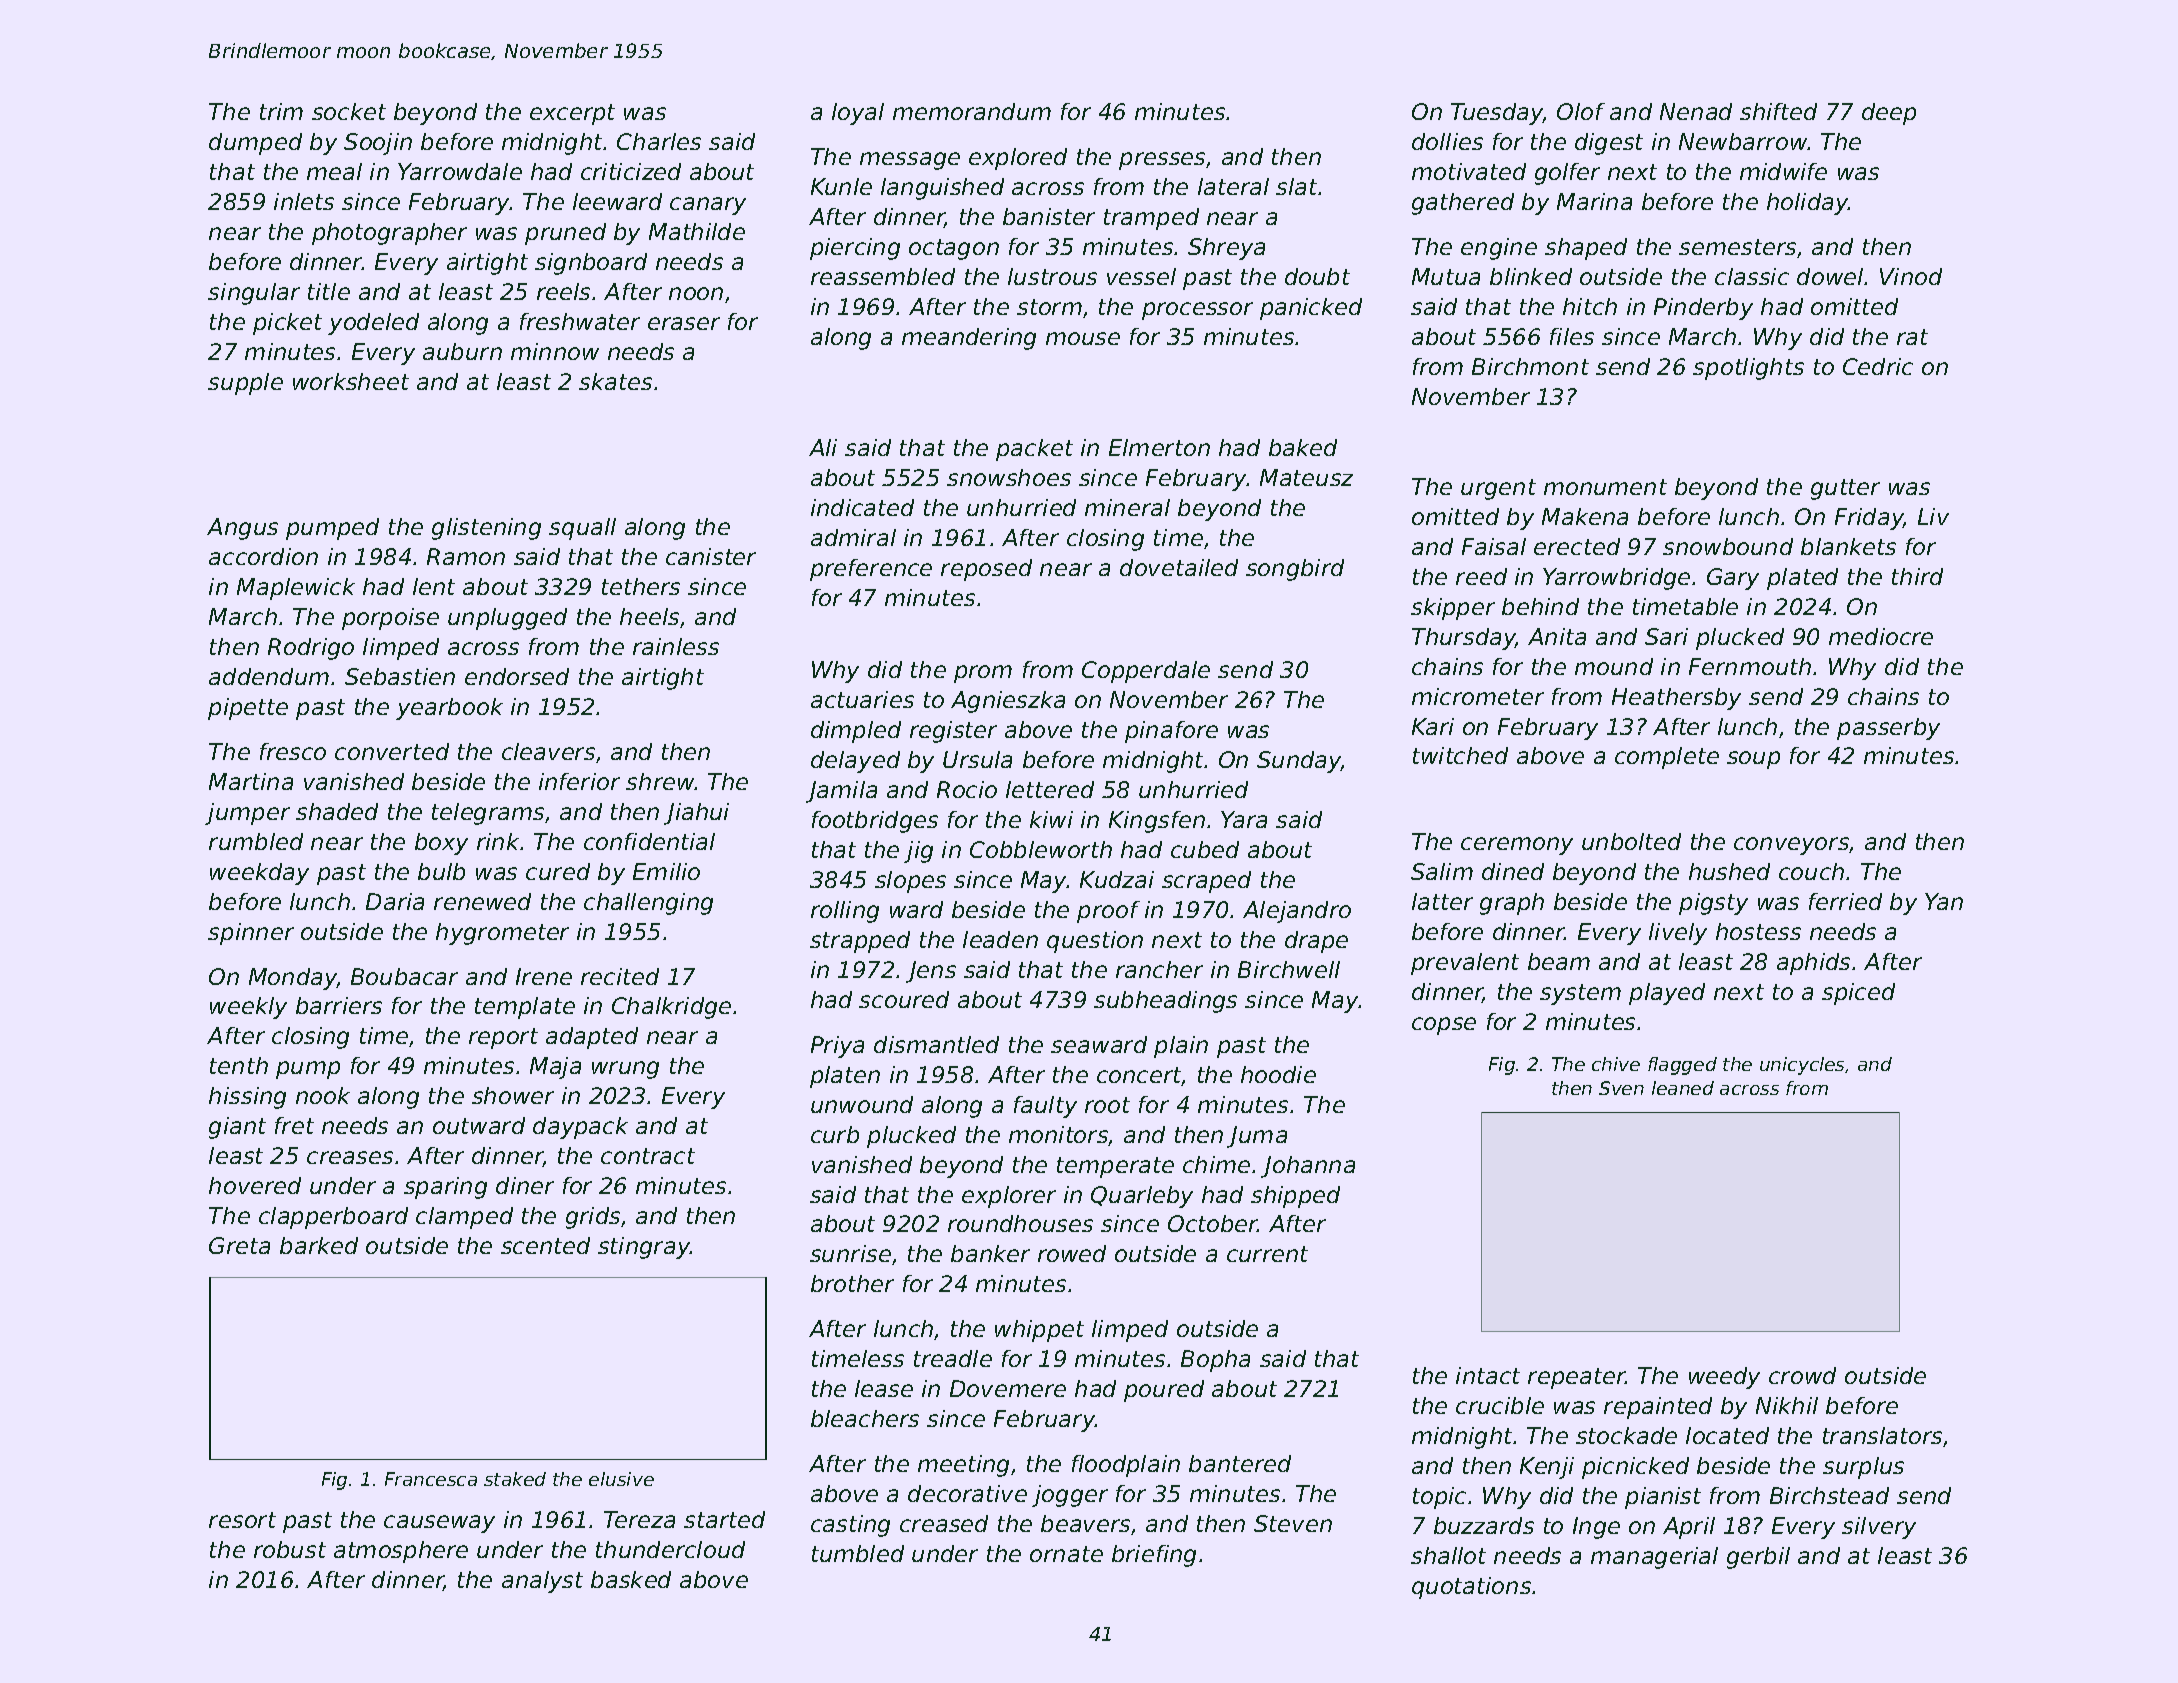 The width and height of the page is (2178, 1683). What do you see at coordinates (1547, 1468) in the page?
I see `Kenji` at bounding box center [1547, 1468].
